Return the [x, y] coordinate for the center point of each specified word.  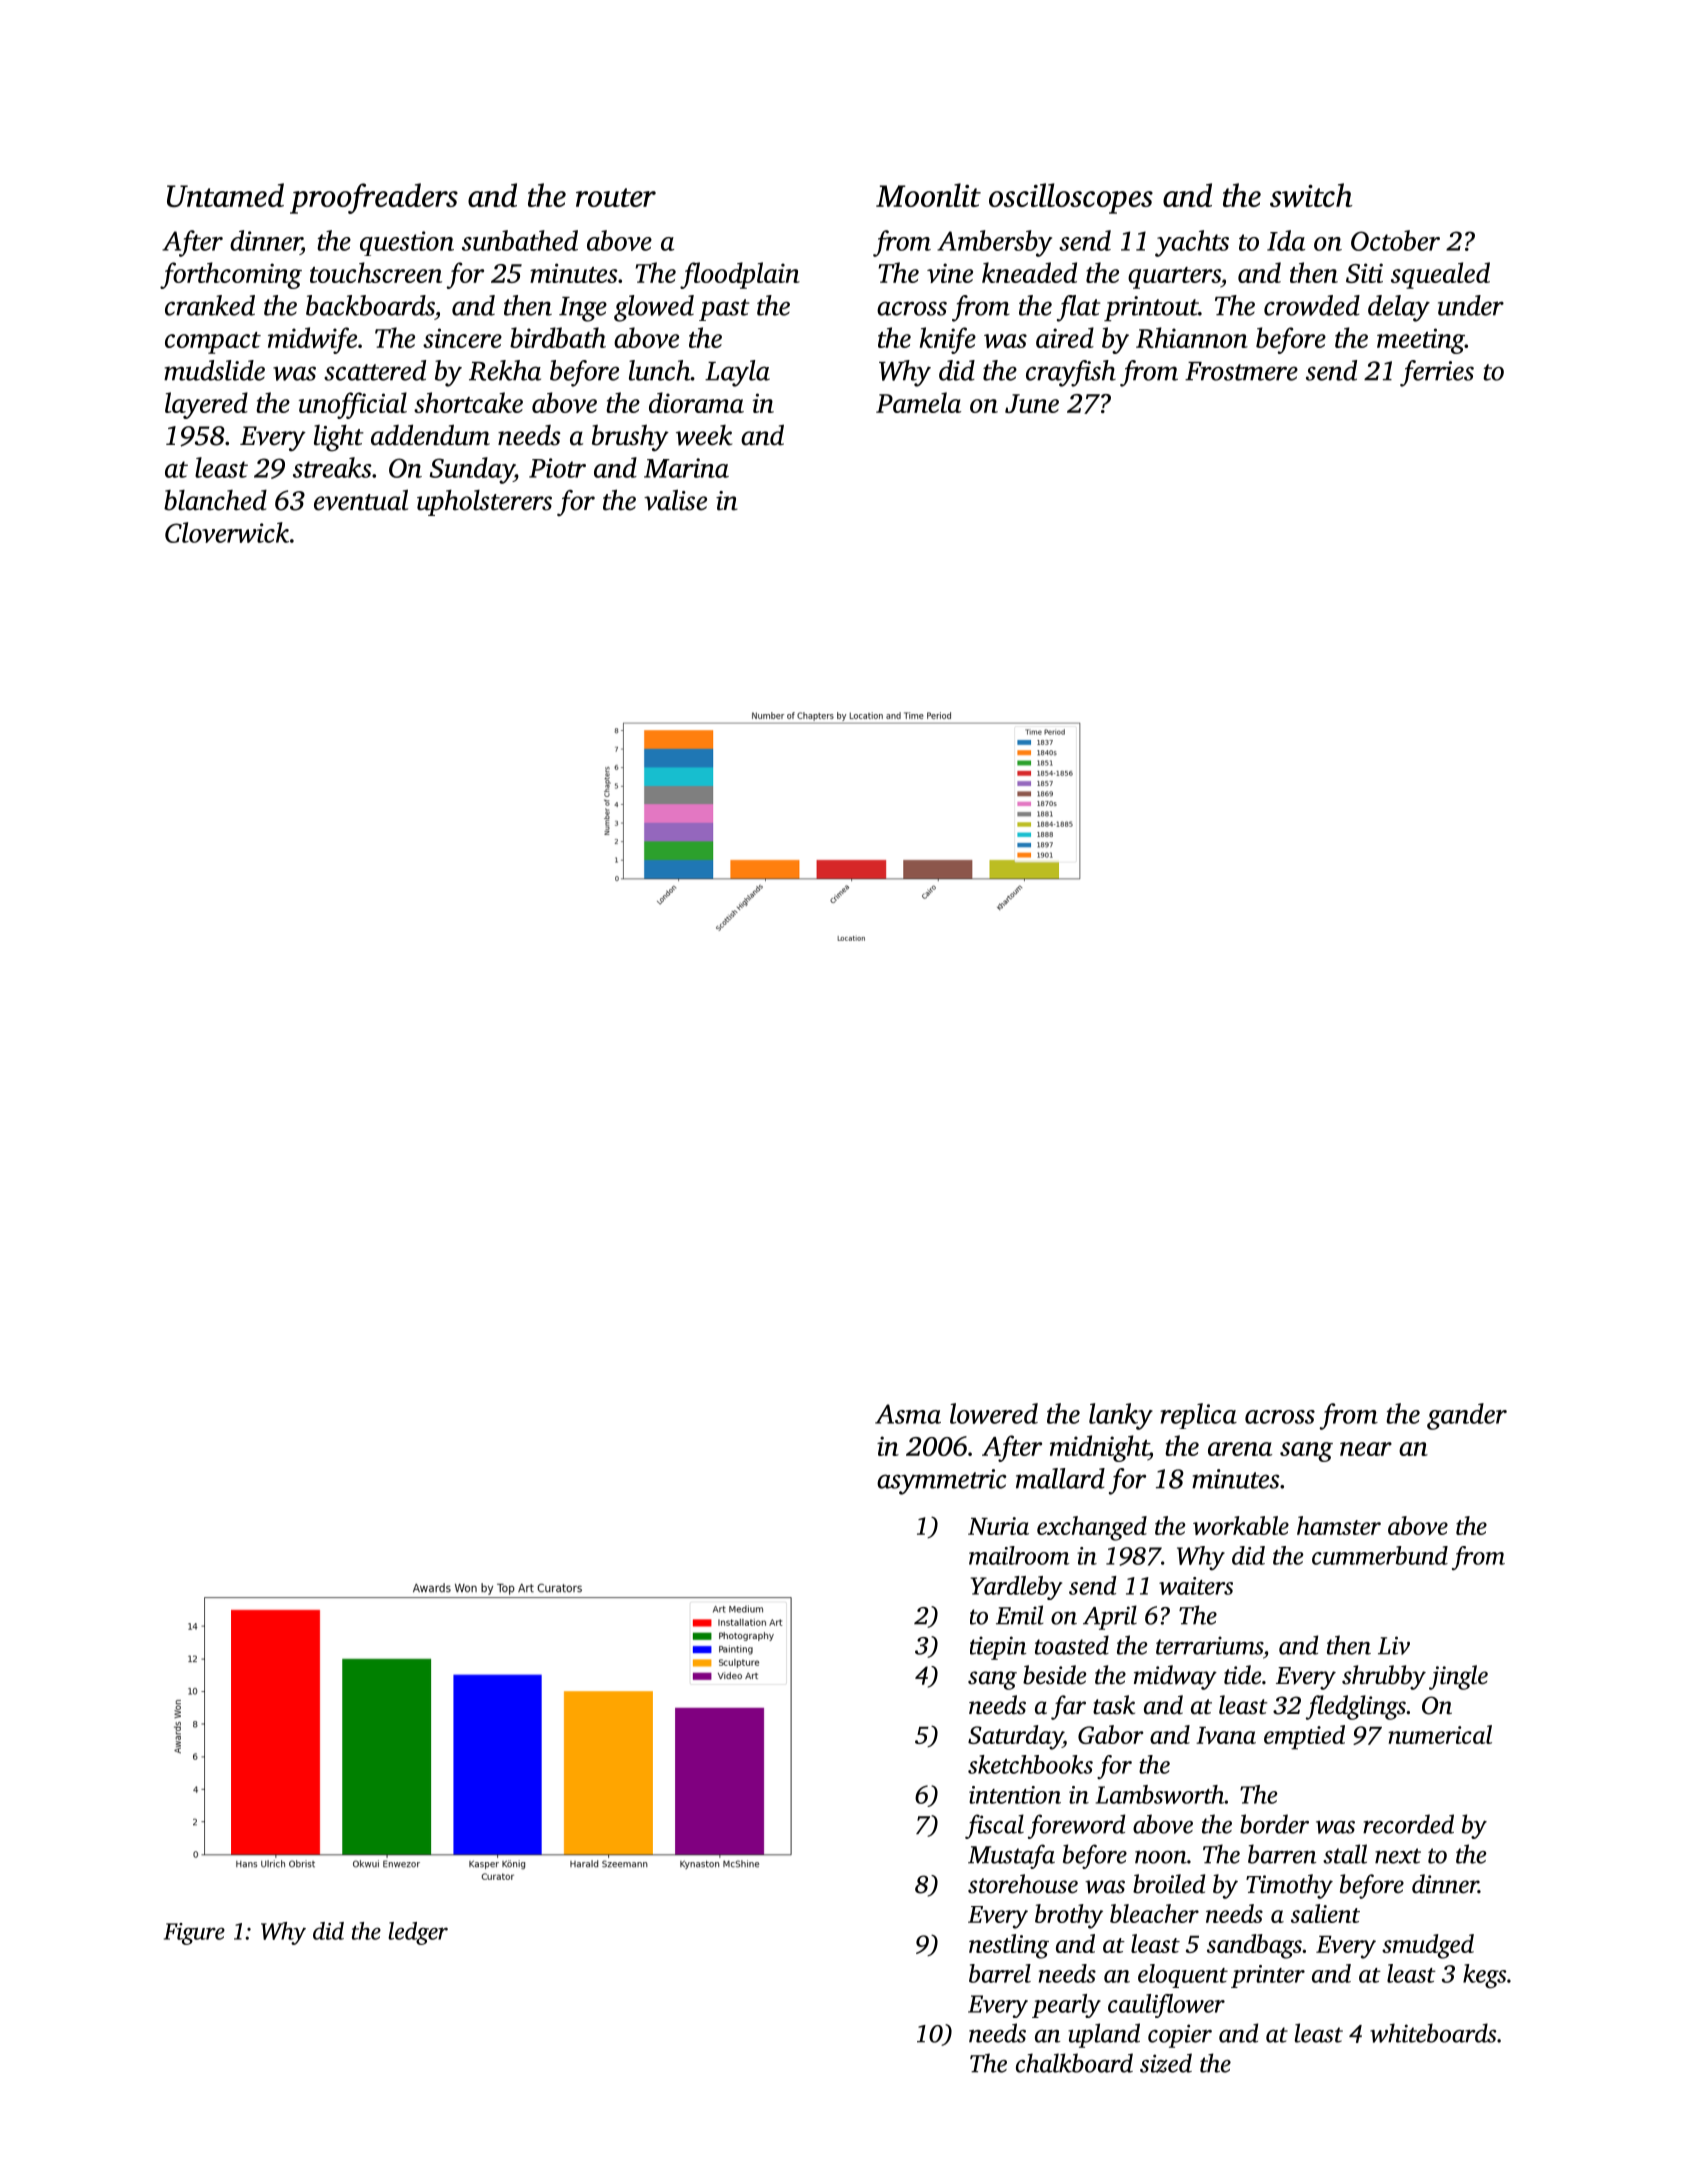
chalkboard [1074, 2063]
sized [1166, 2063]
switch [1311, 195]
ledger [418, 1933]
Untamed [225, 195]
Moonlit [928, 195]
